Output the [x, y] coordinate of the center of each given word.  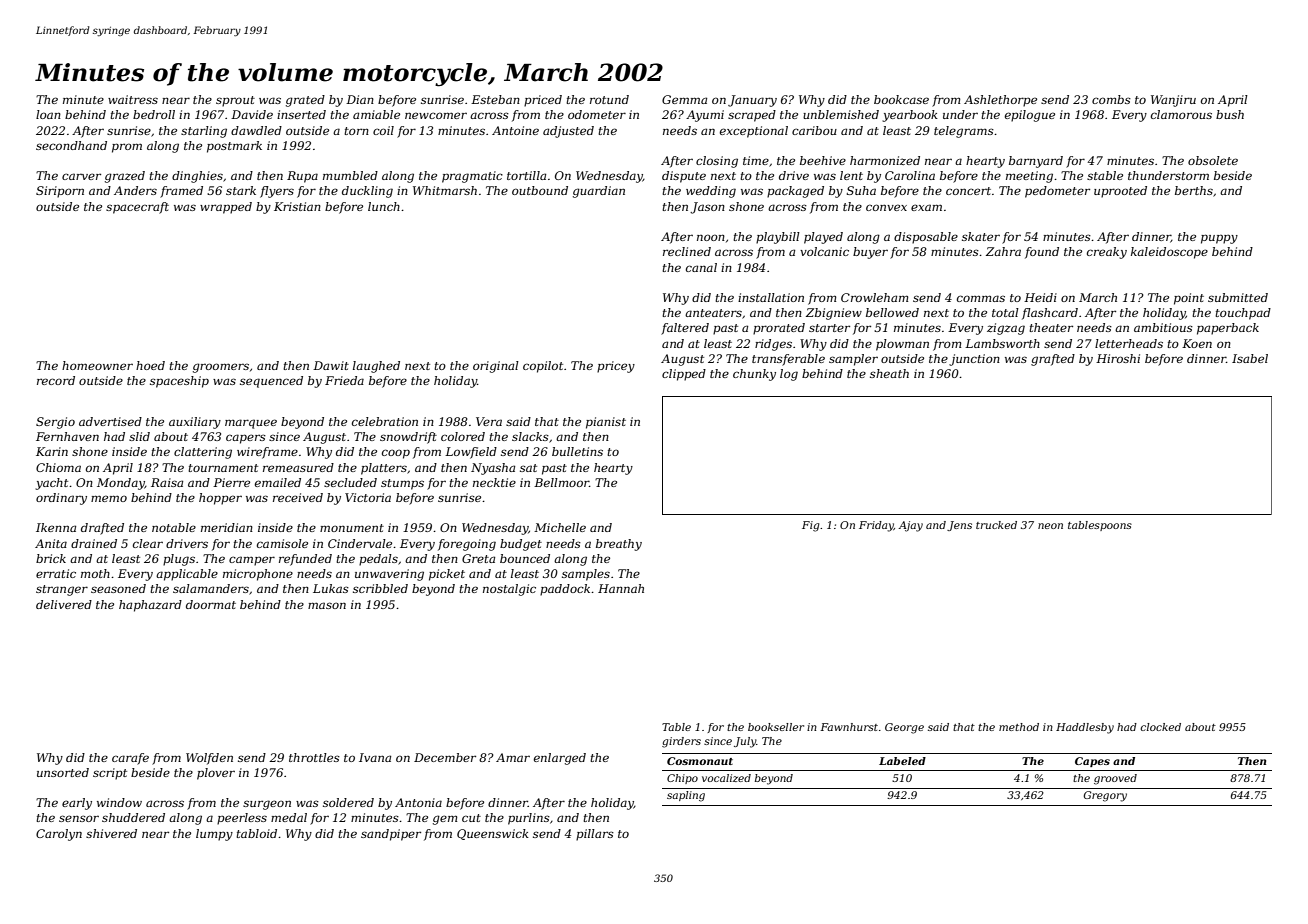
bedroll [154, 114]
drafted [102, 529]
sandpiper [391, 835]
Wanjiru [1173, 101]
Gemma [684, 99]
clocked [1160, 727]
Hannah [621, 588]
